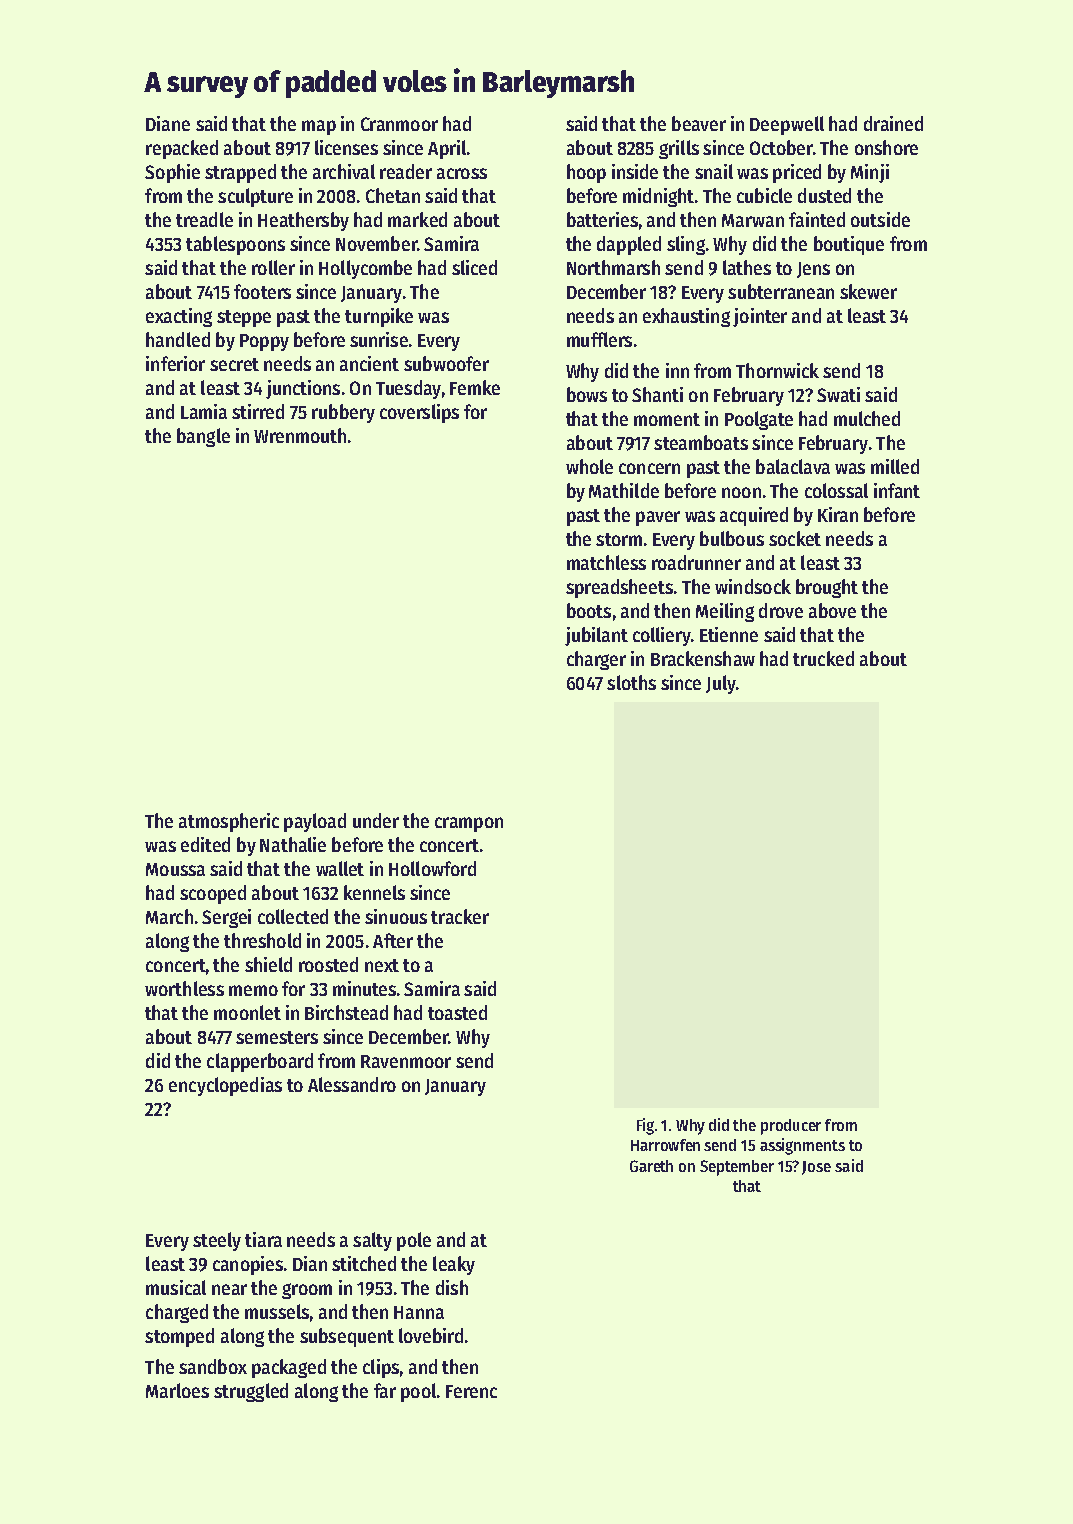 The width and height of the screenshot is (1073, 1524). Describe the element at coordinates (797, 173) in the screenshot. I see `priced` at that location.
